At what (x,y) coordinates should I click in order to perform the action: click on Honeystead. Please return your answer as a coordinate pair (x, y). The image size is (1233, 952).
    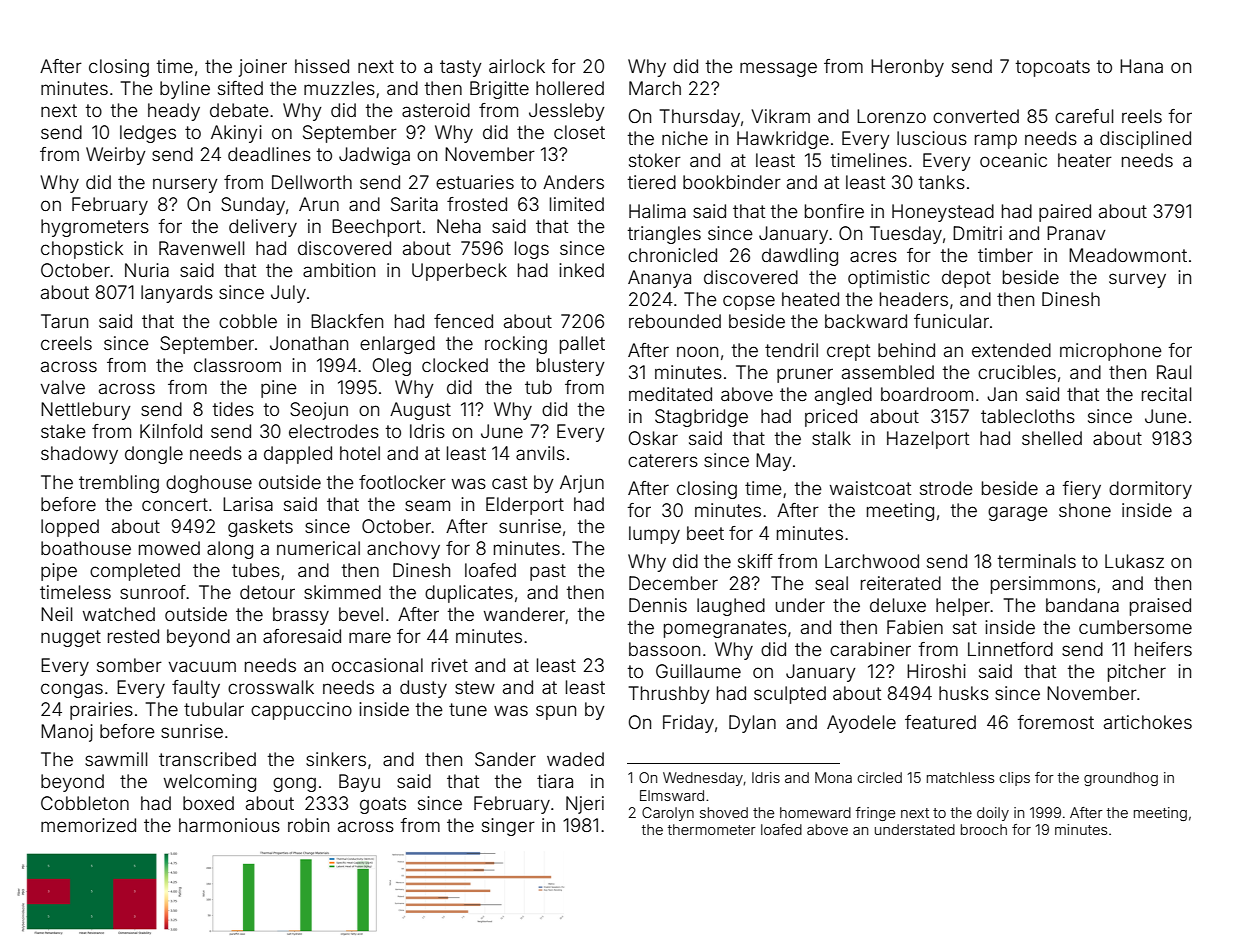
    Looking at the image, I should click on (943, 213).
